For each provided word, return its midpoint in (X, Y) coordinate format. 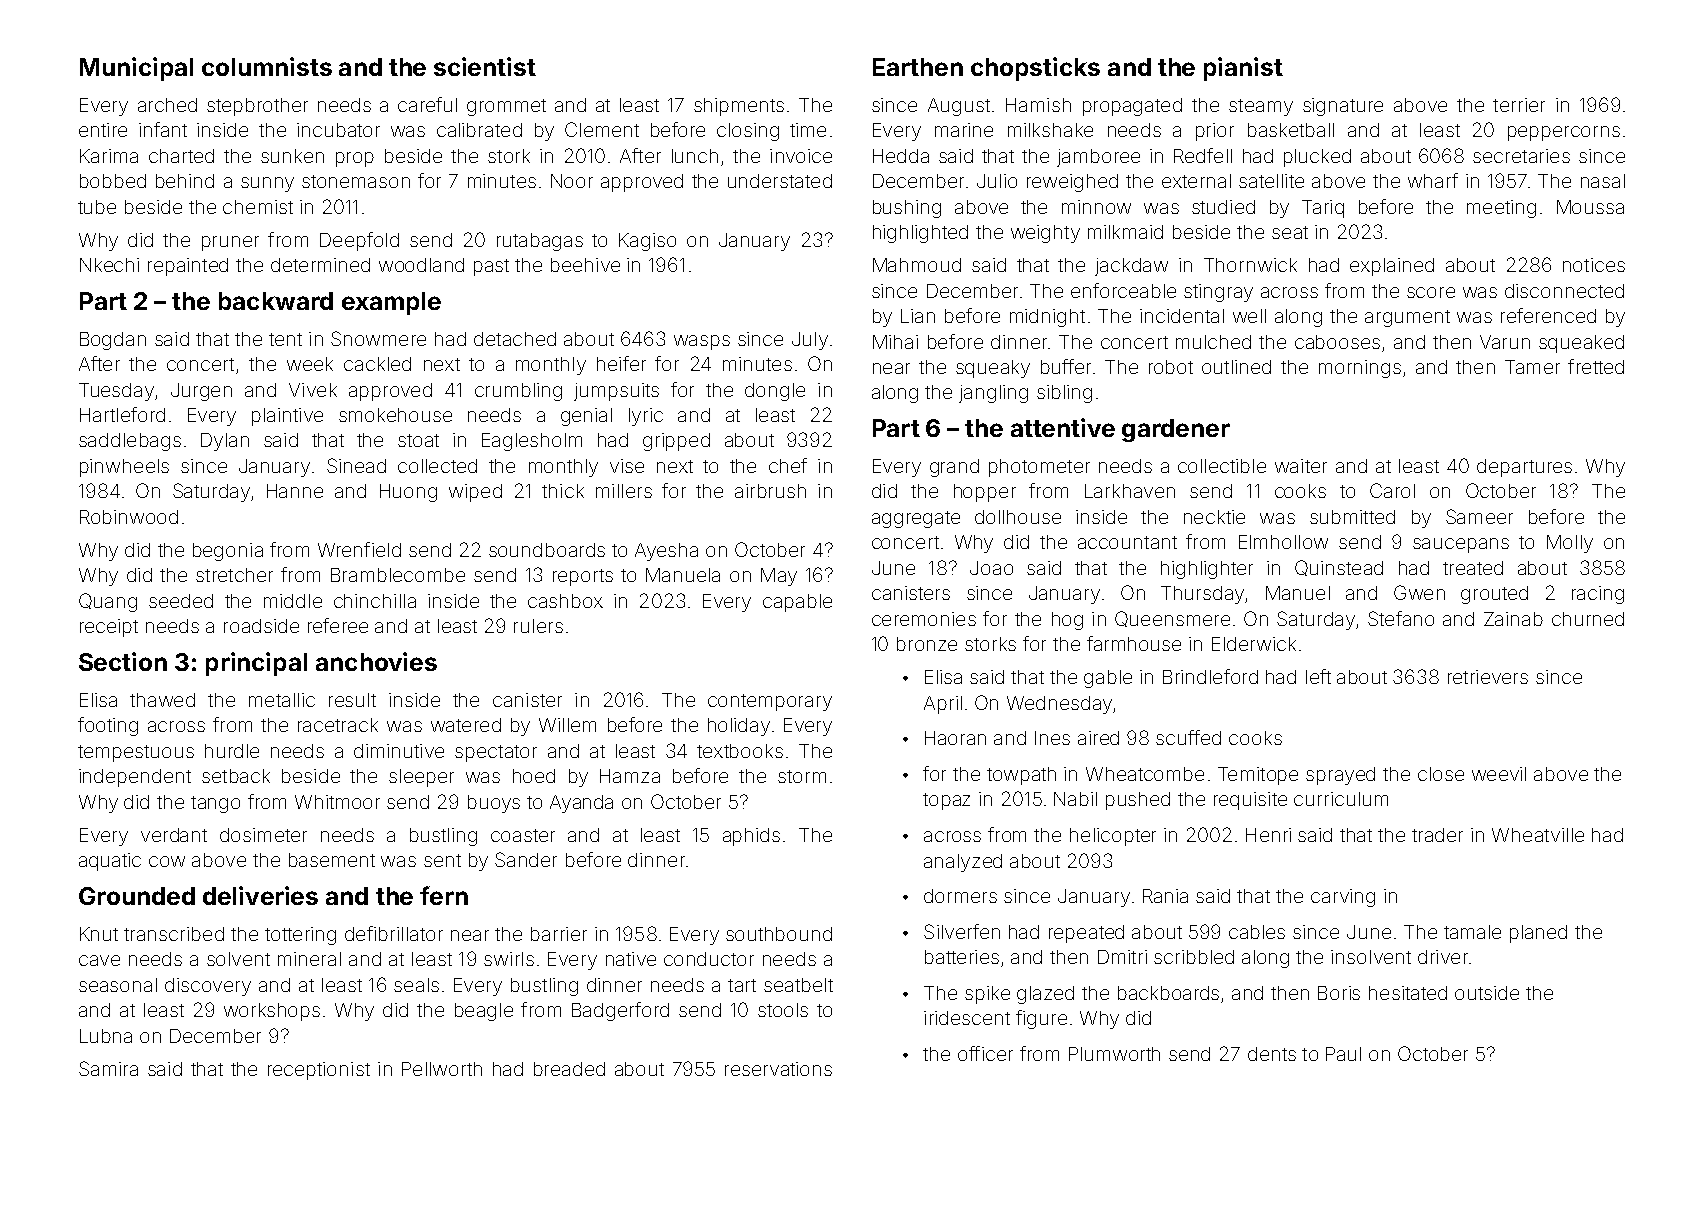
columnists (267, 66)
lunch (695, 156)
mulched (1213, 342)
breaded (569, 1069)
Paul (1343, 1054)
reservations (778, 1069)
